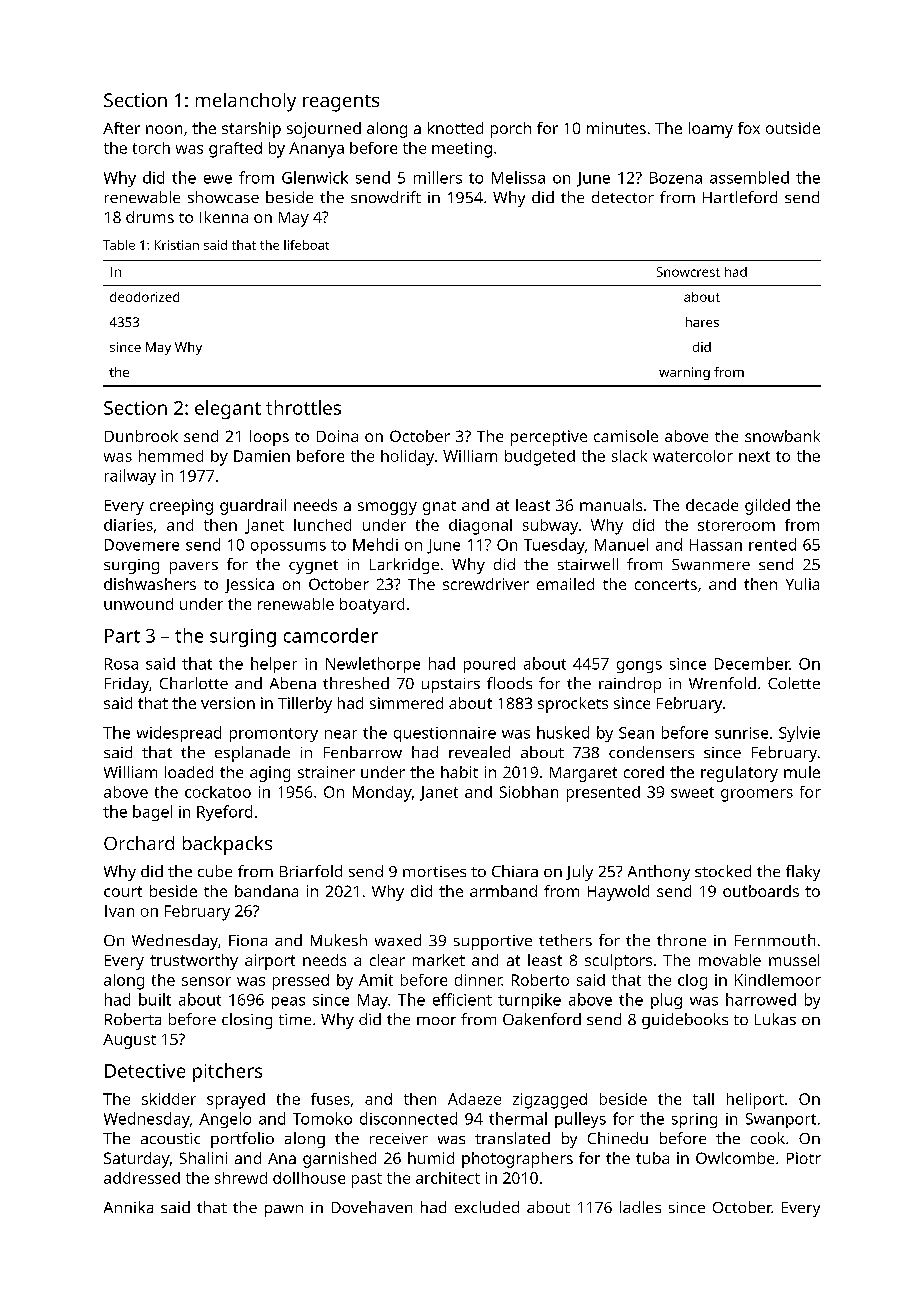 Image resolution: width=924 pixels, height=1308 pixels. Describe the element at coordinates (270, 774) in the screenshot. I see `aging` at that location.
